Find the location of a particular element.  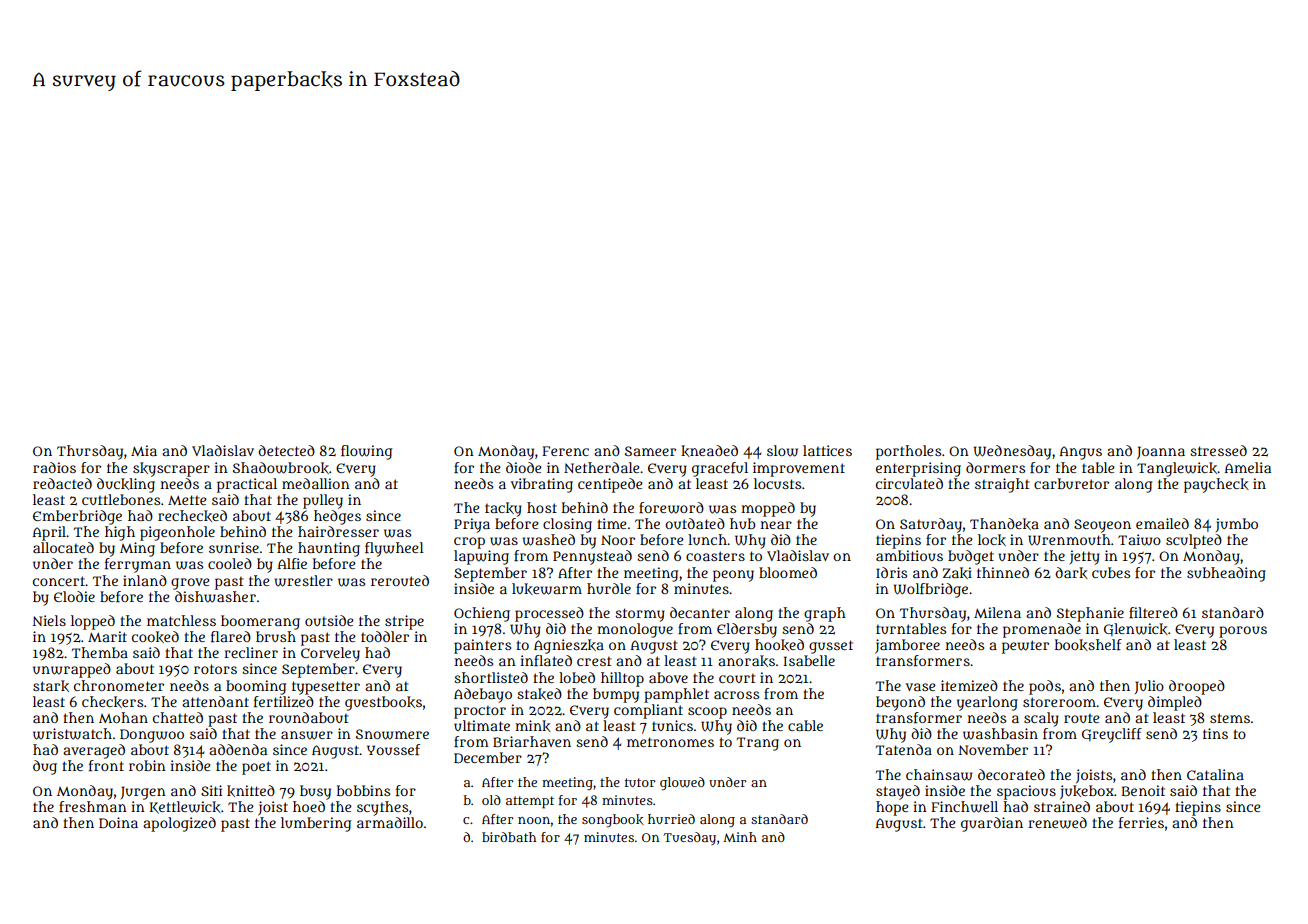

Mia is located at coordinates (144, 450).
